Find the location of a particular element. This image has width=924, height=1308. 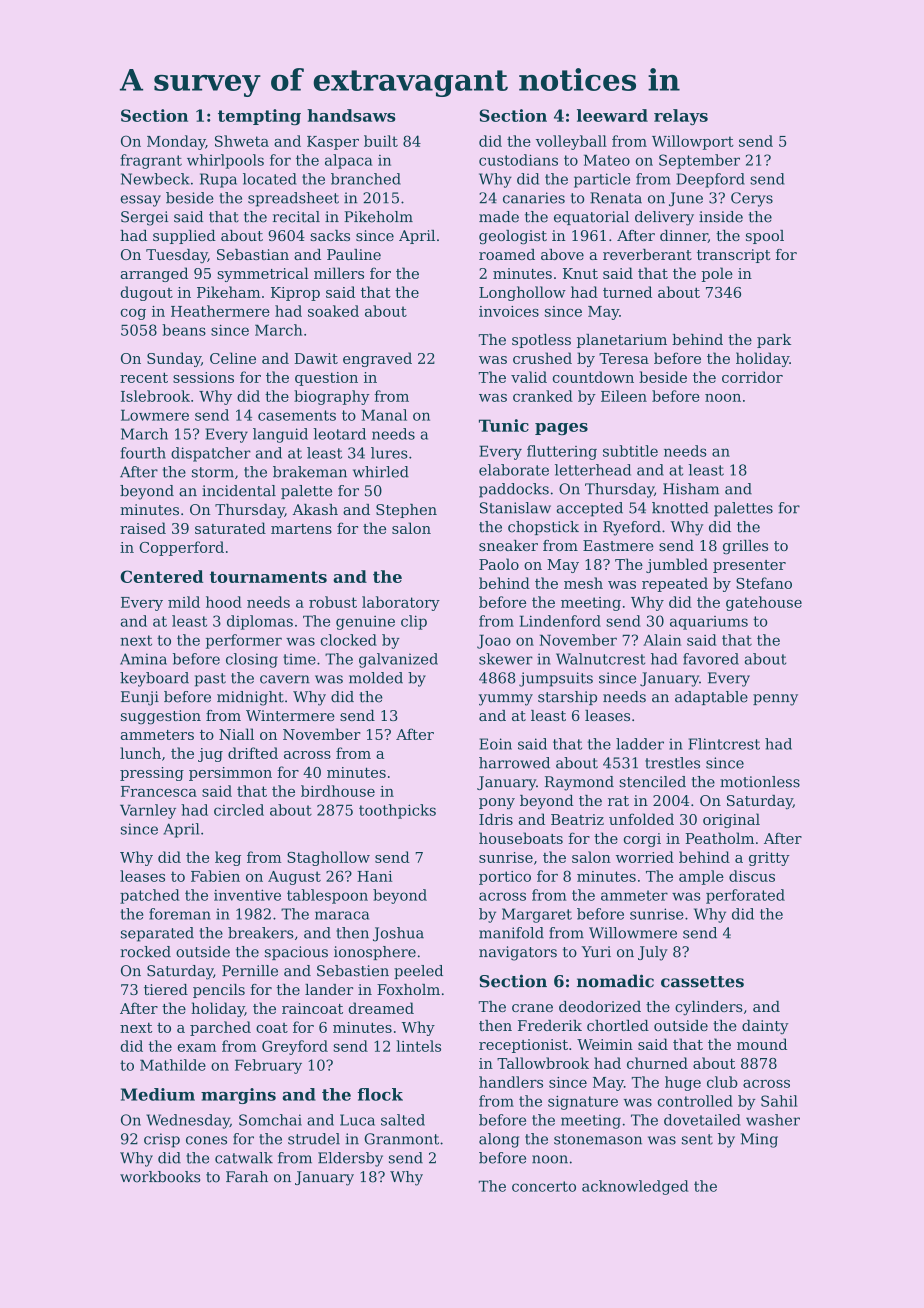

laboratory is located at coordinates (401, 603).
